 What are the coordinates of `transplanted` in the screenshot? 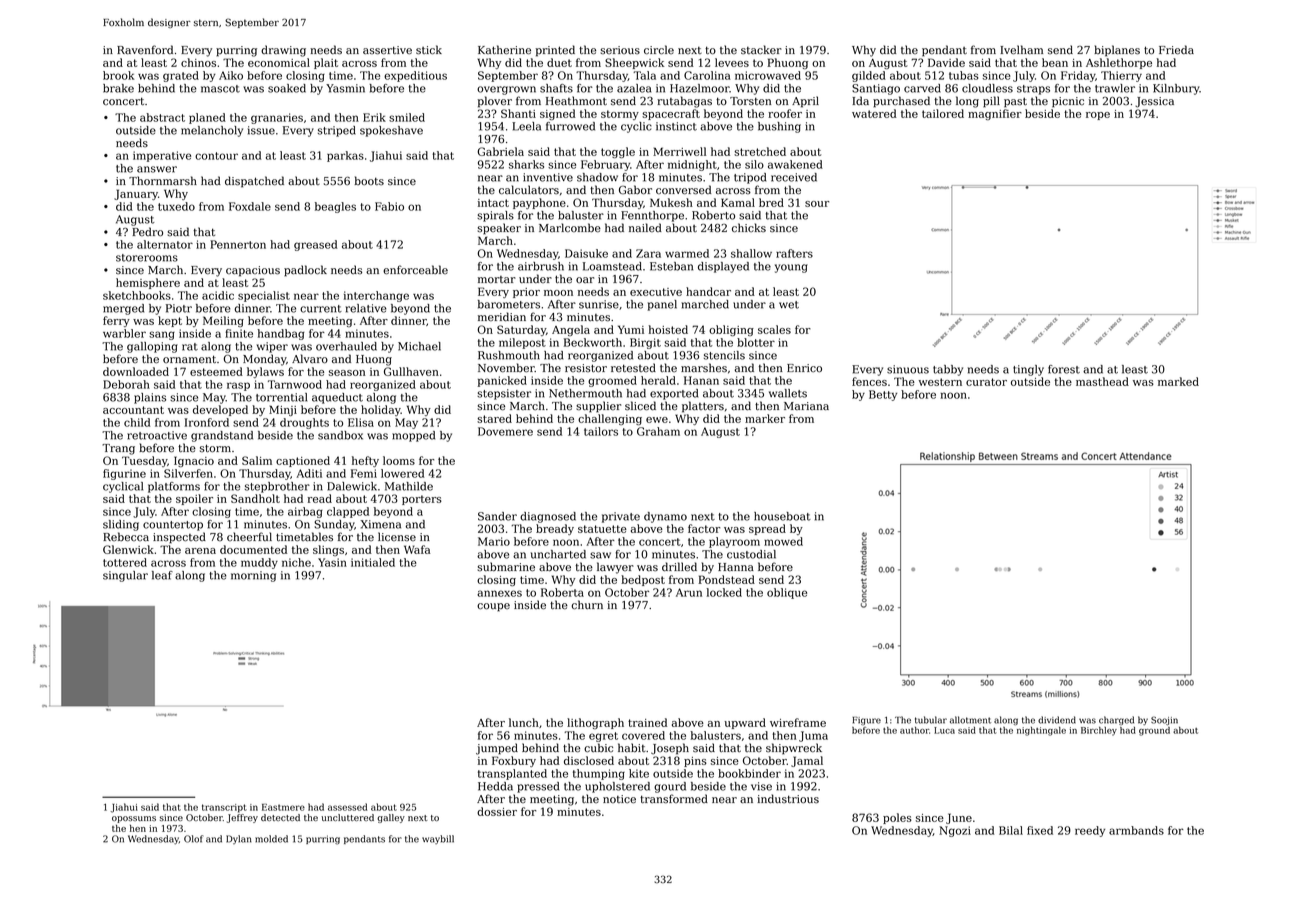 It's located at (512, 774).
